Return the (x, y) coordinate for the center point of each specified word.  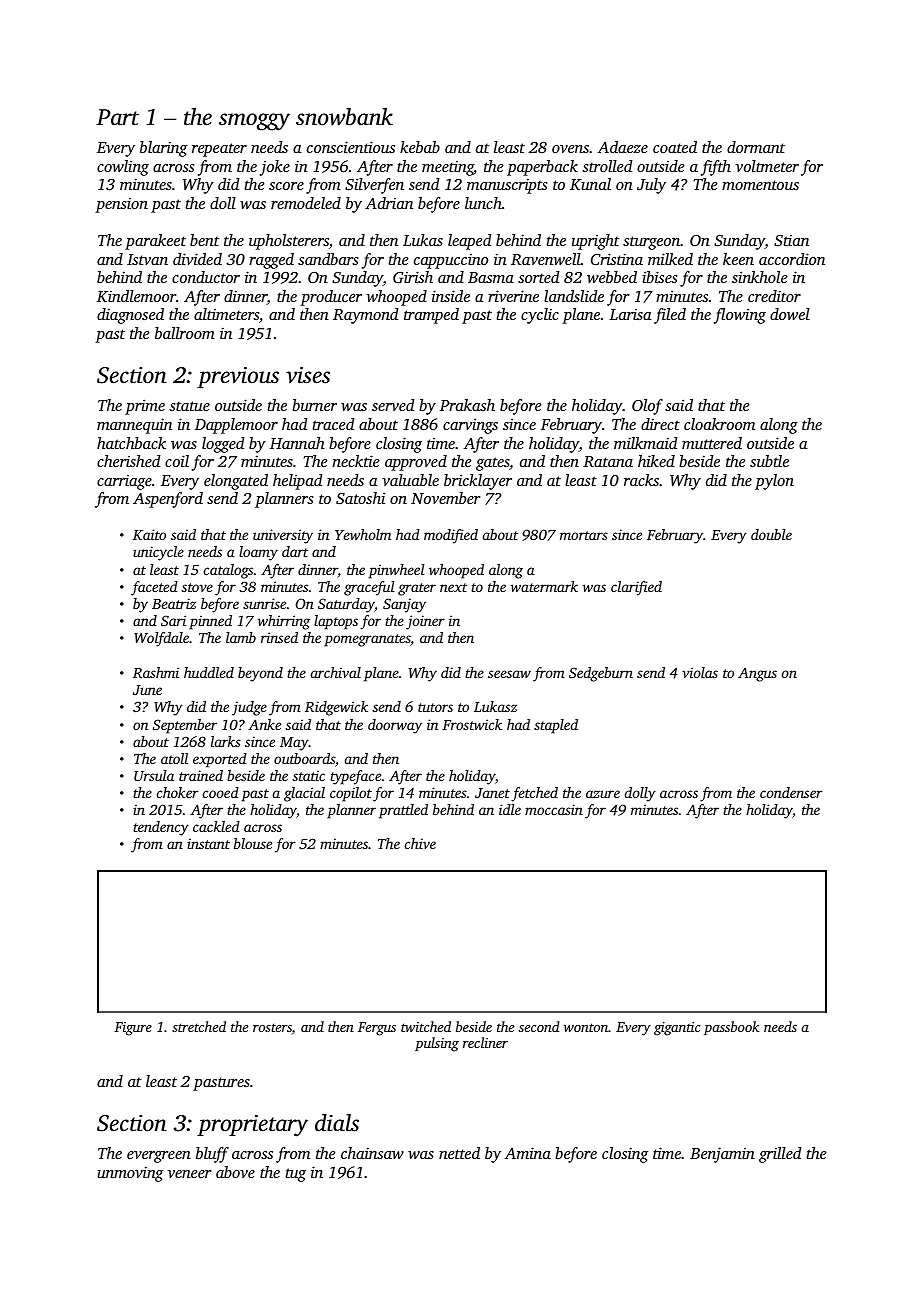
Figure (133, 1029)
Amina (527, 1153)
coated (675, 147)
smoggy (254, 122)
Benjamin (722, 1155)
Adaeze (622, 147)
